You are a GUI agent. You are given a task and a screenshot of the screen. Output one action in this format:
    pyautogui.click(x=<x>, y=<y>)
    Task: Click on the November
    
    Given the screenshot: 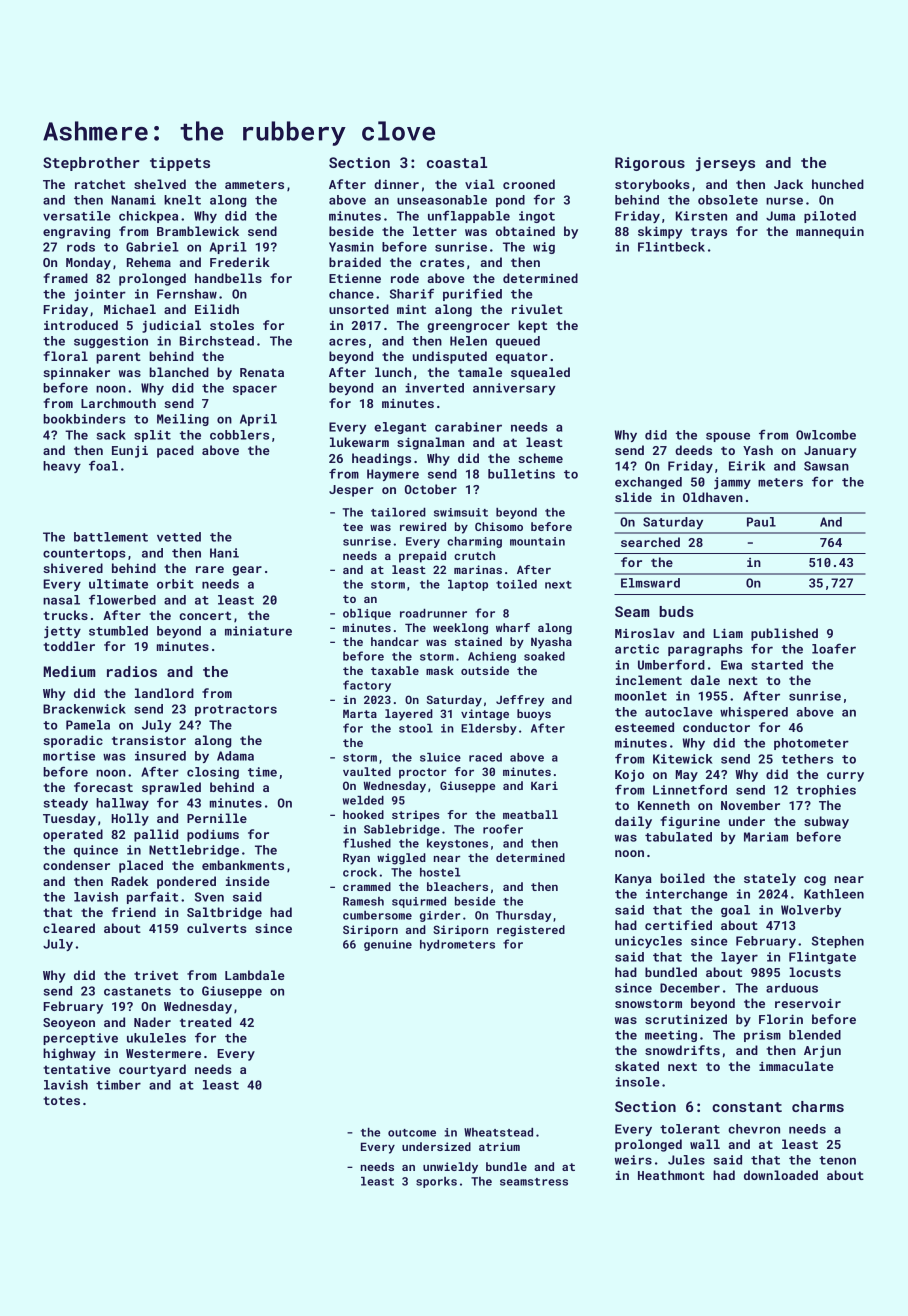 What is the action you would take?
    pyautogui.click(x=750, y=805)
